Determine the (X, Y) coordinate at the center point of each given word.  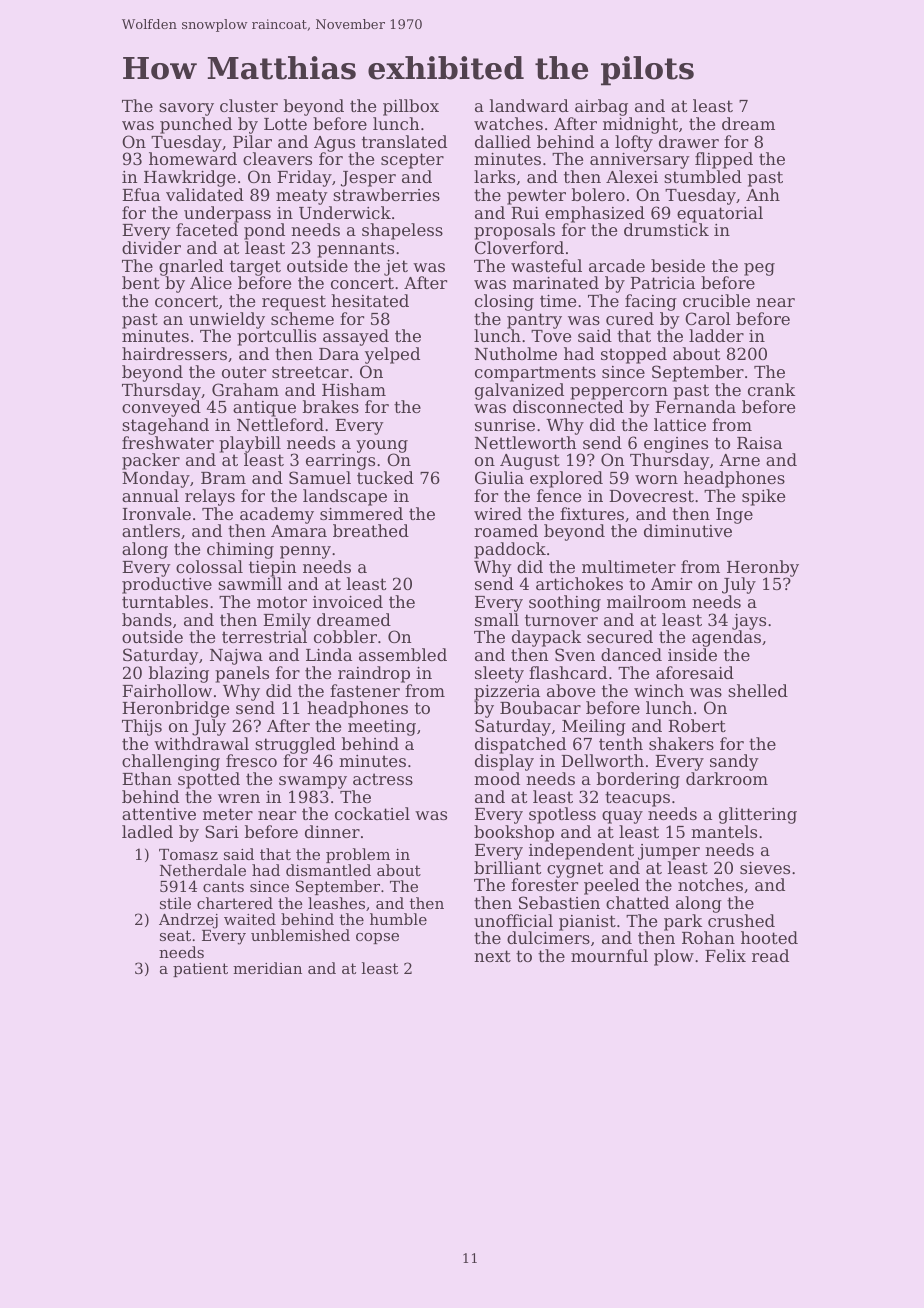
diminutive (688, 530)
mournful (609, 955)
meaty (302, 197)
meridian (267, 968)
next (492, 956)
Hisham (354, 389)
